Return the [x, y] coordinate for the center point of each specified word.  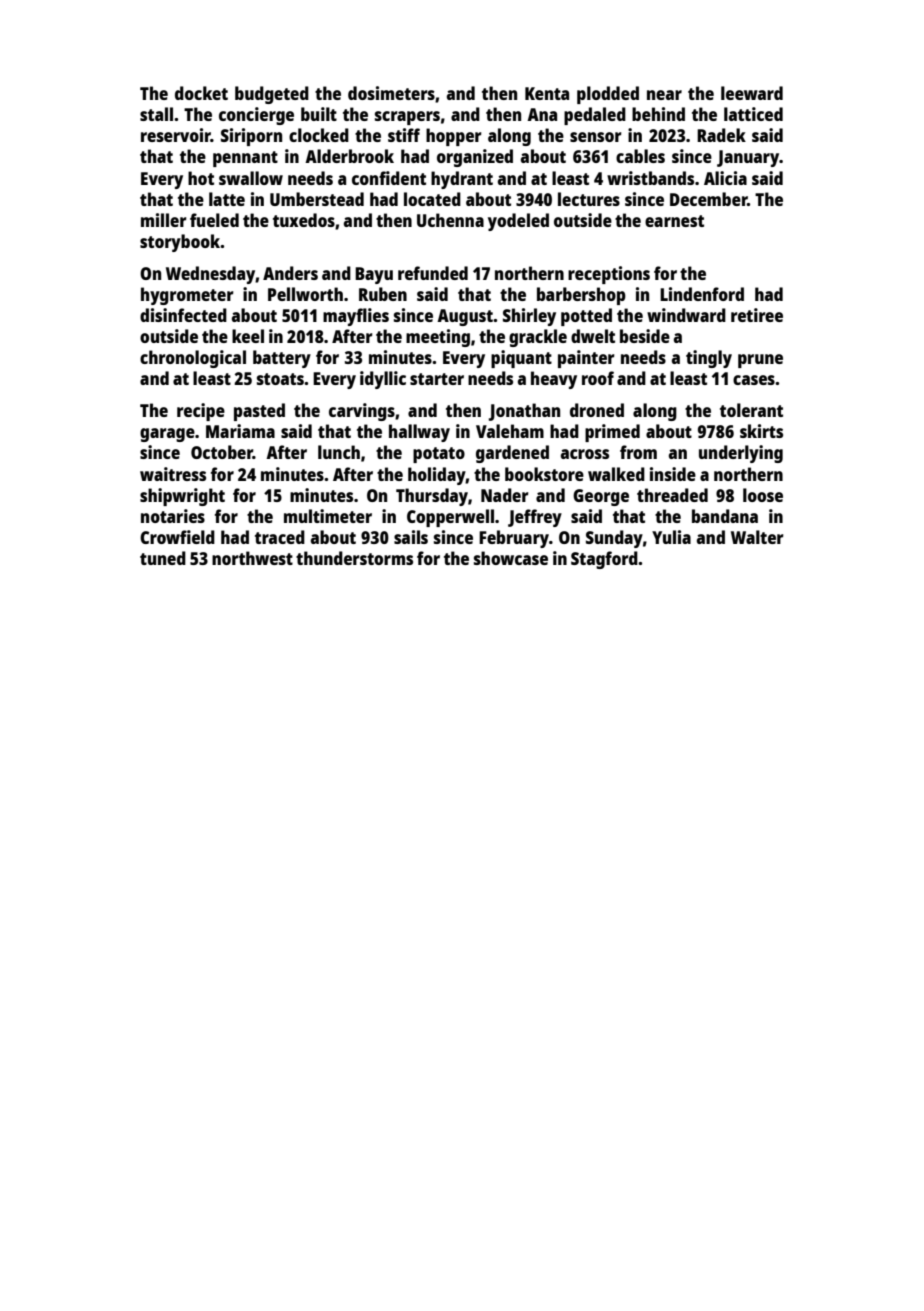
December [709, 199]
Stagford [604, 560]
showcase [511, 558]
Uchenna [450, 220]
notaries [173, 516]
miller [164, 220]
